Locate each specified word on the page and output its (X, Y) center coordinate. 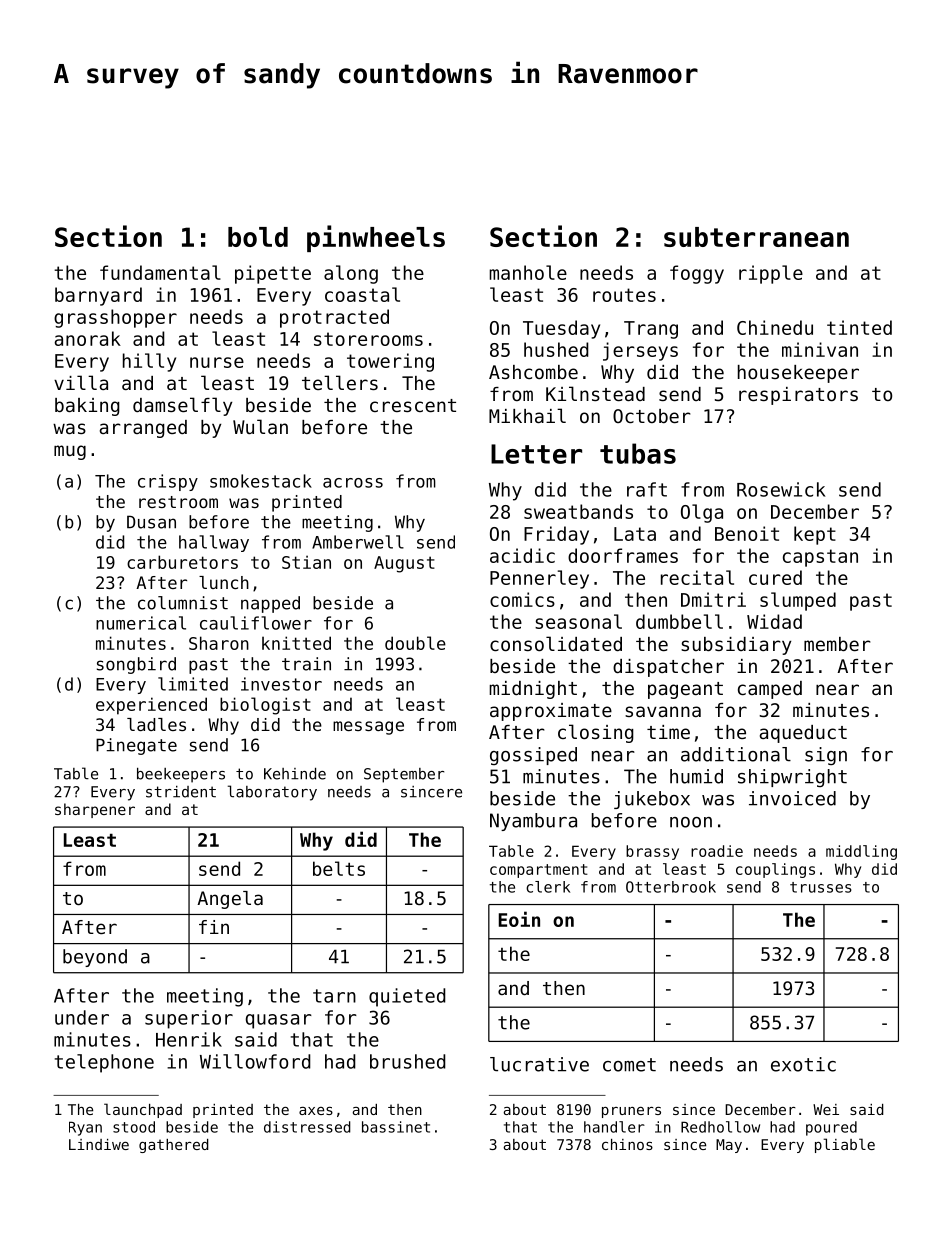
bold (258, 237)
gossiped (533, 756)
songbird (136, 665)
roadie (717, 851)
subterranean (756, 237)
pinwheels (376, 238)
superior (189, 1019)
